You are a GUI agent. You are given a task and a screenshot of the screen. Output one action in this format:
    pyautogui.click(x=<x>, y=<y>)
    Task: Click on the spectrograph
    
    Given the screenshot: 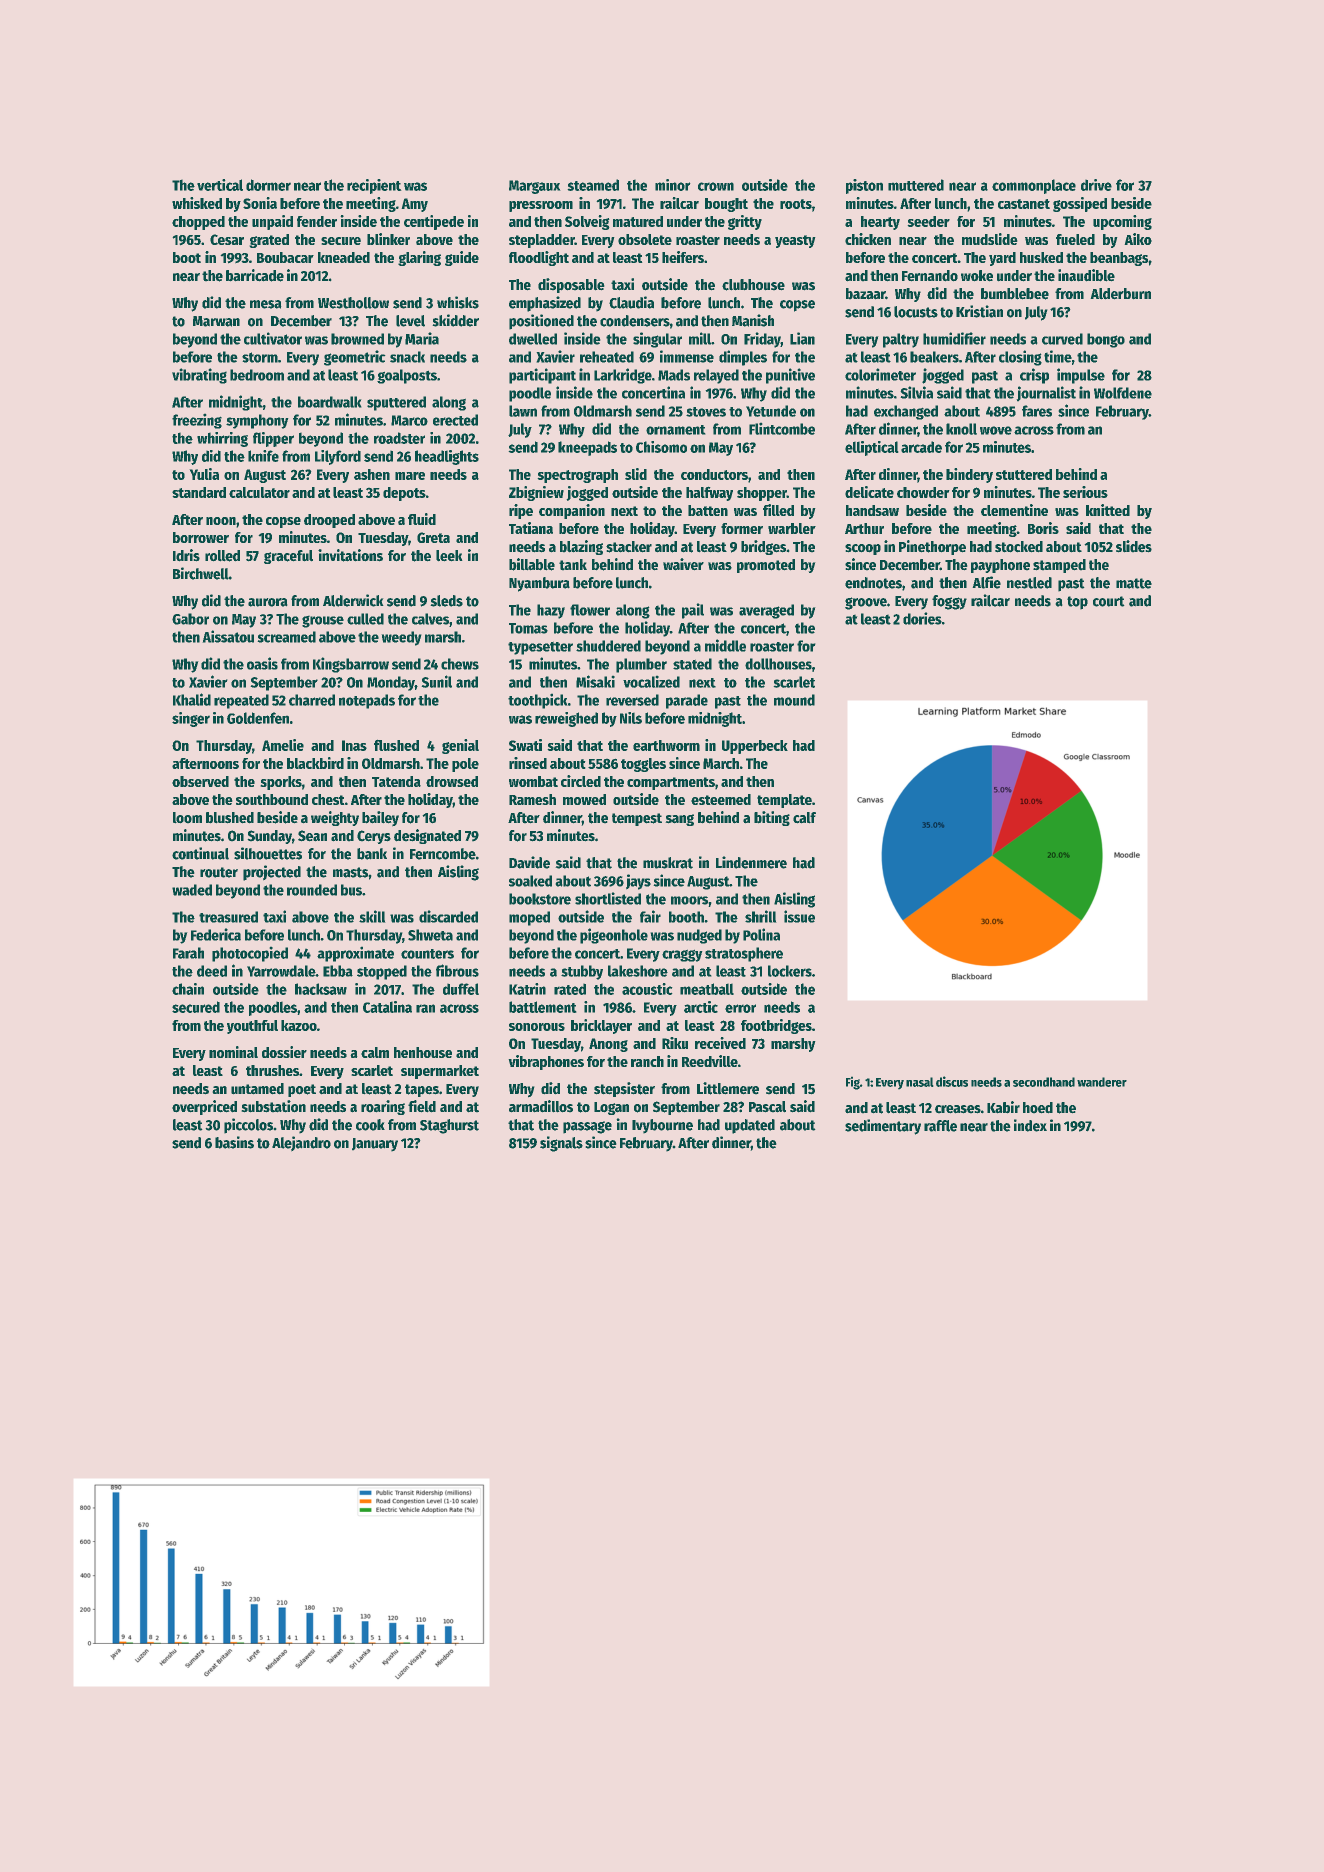 What is the action you would take?
    pyautogui.click(x=577, y=476)
